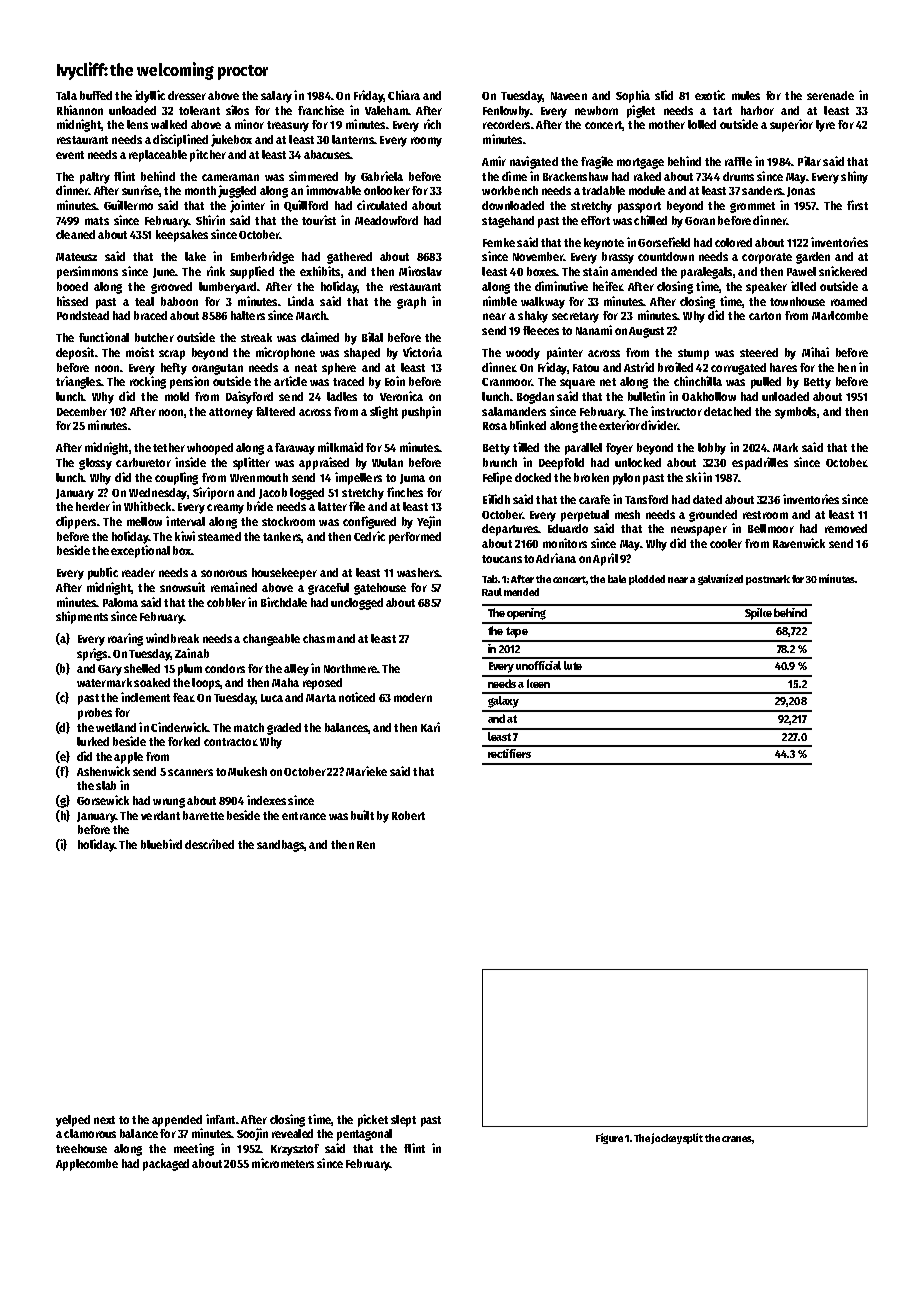 The width and height of the screenshot is (924, 1308). What do you see at coordinates (209, 844) in the screenshot?
I see `described` at bounding box center [209, 844].
